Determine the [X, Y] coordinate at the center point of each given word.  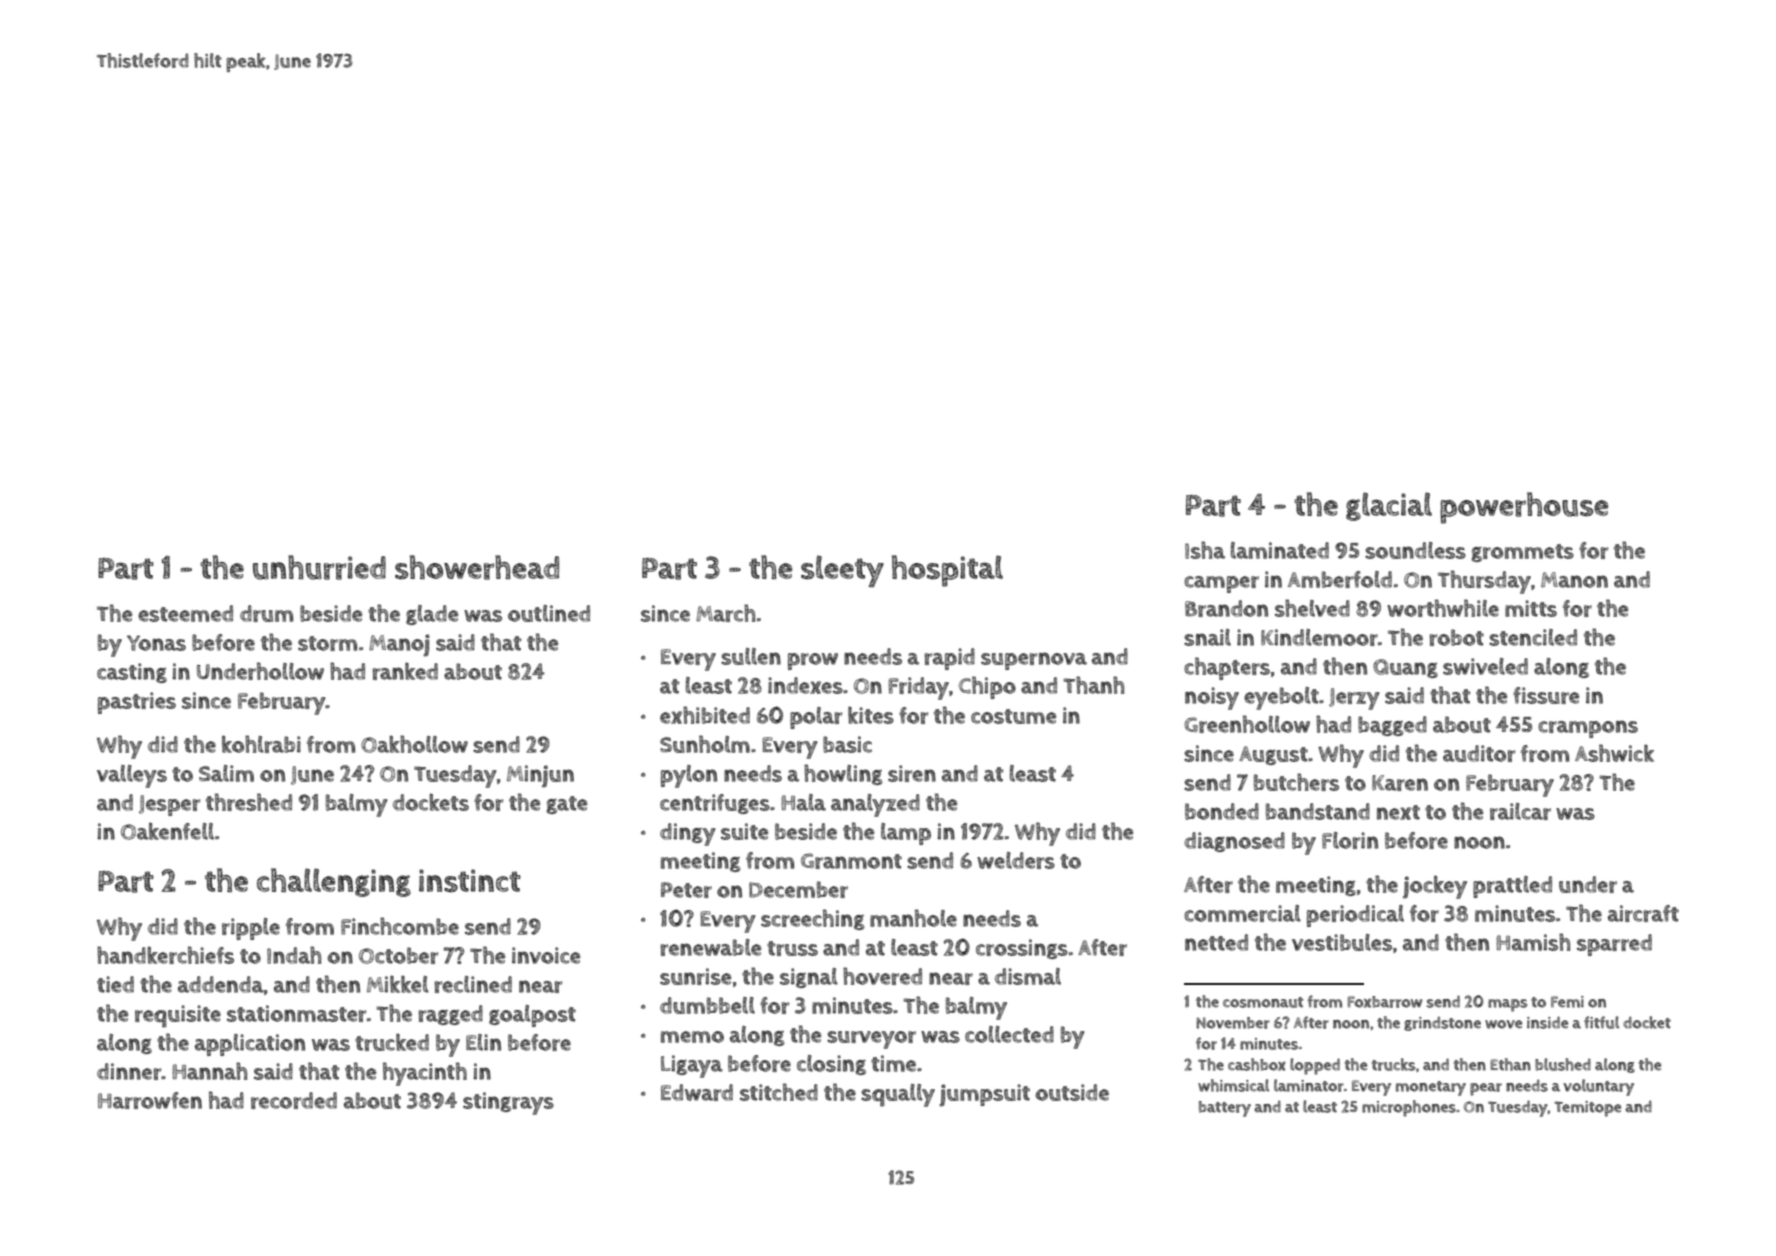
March [725, 613]
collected [1009, 1034]
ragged [451, 1015]
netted [1216, 942]
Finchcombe [400, 926]
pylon [689, 776]
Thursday [1484, 582]
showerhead [477, 567]
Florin [1350, 840]
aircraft [1643, 913]
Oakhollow [414, 744]
